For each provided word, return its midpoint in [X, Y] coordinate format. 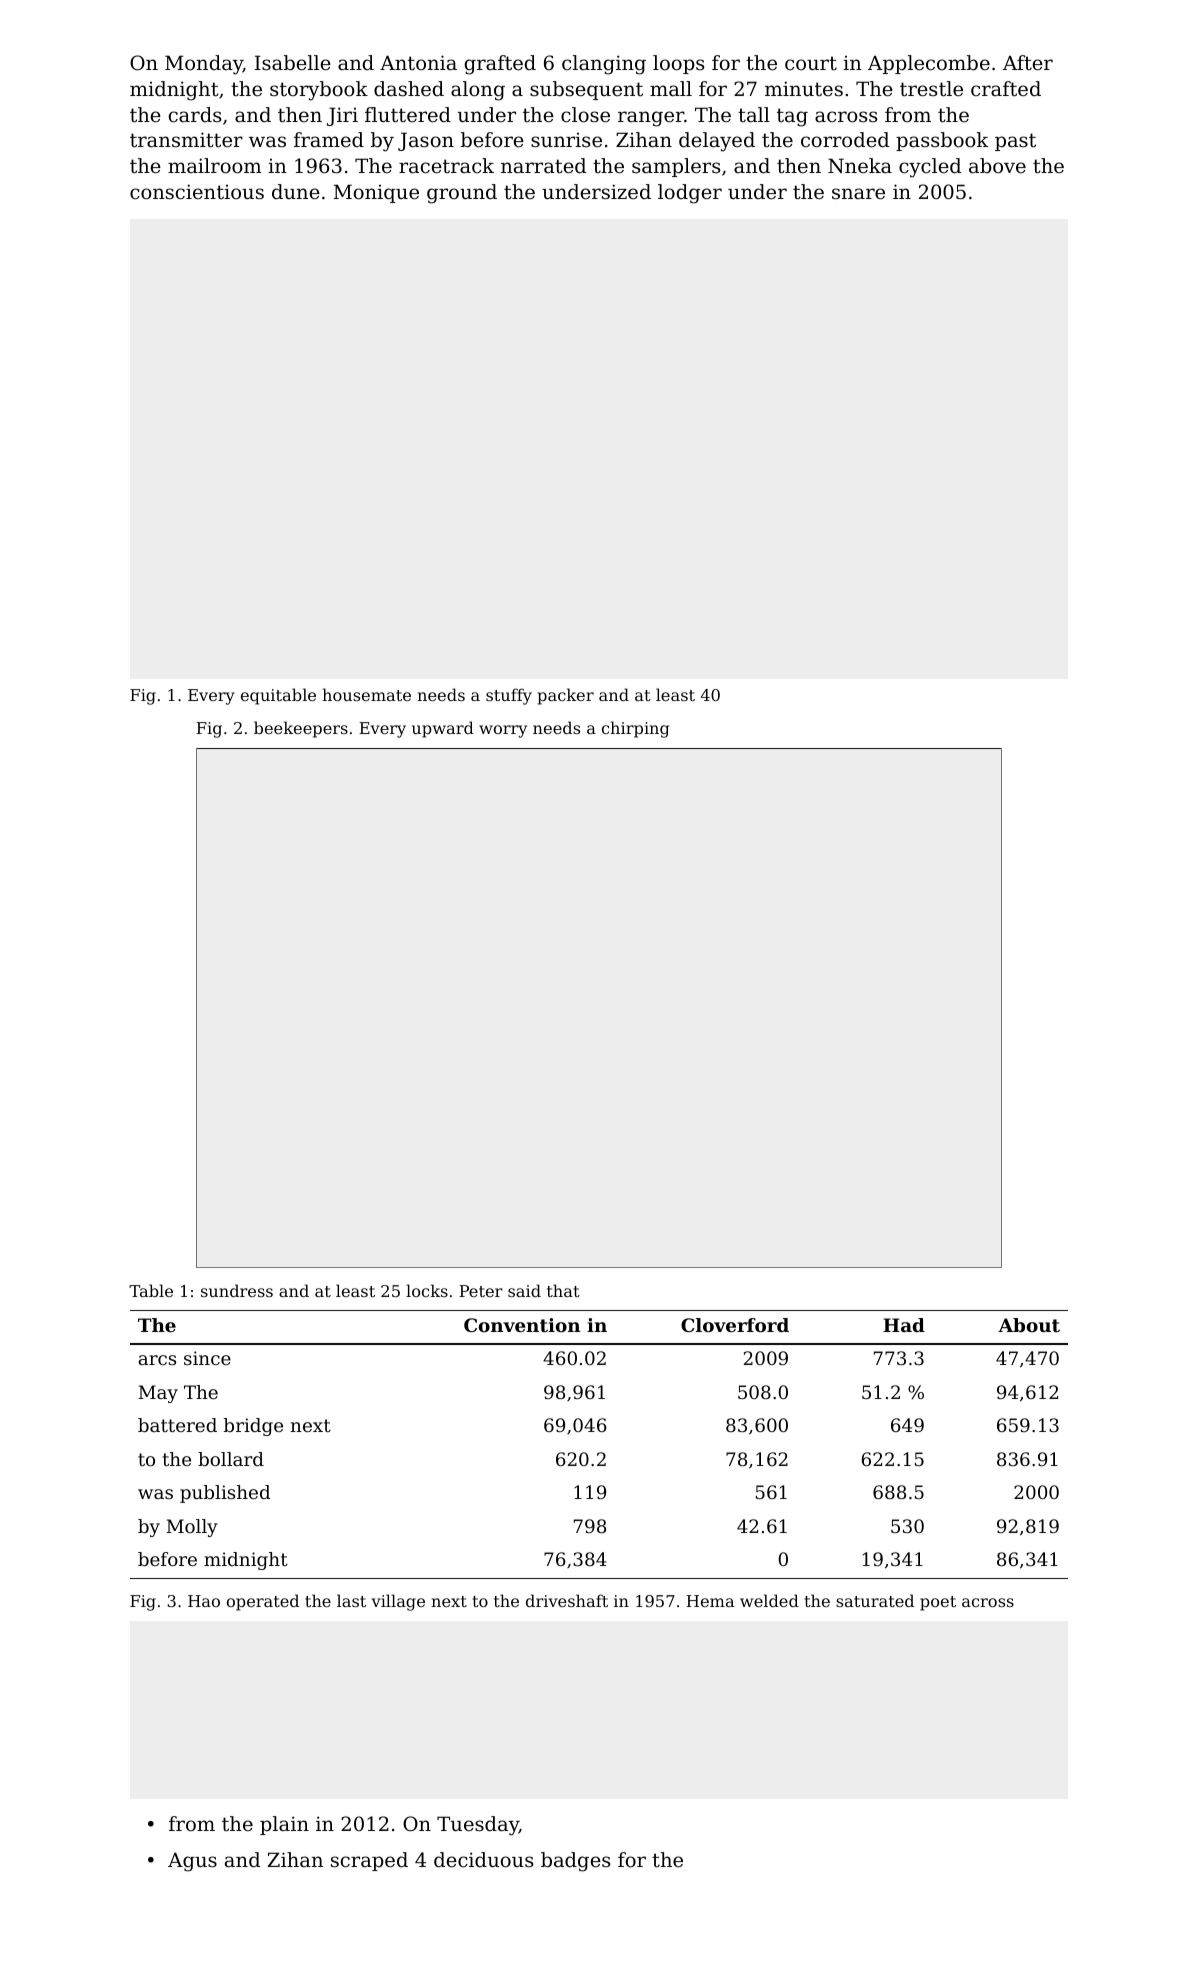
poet [938, 1603]
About [1029, 1325]
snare [858, 194]
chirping [635, 729]
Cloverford [735, 1325]
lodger [690, 194]
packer [566, 696]
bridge [253, 1427]
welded [769, 1600]
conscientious [197, 192]
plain [284, 1825]
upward [443, 729]
